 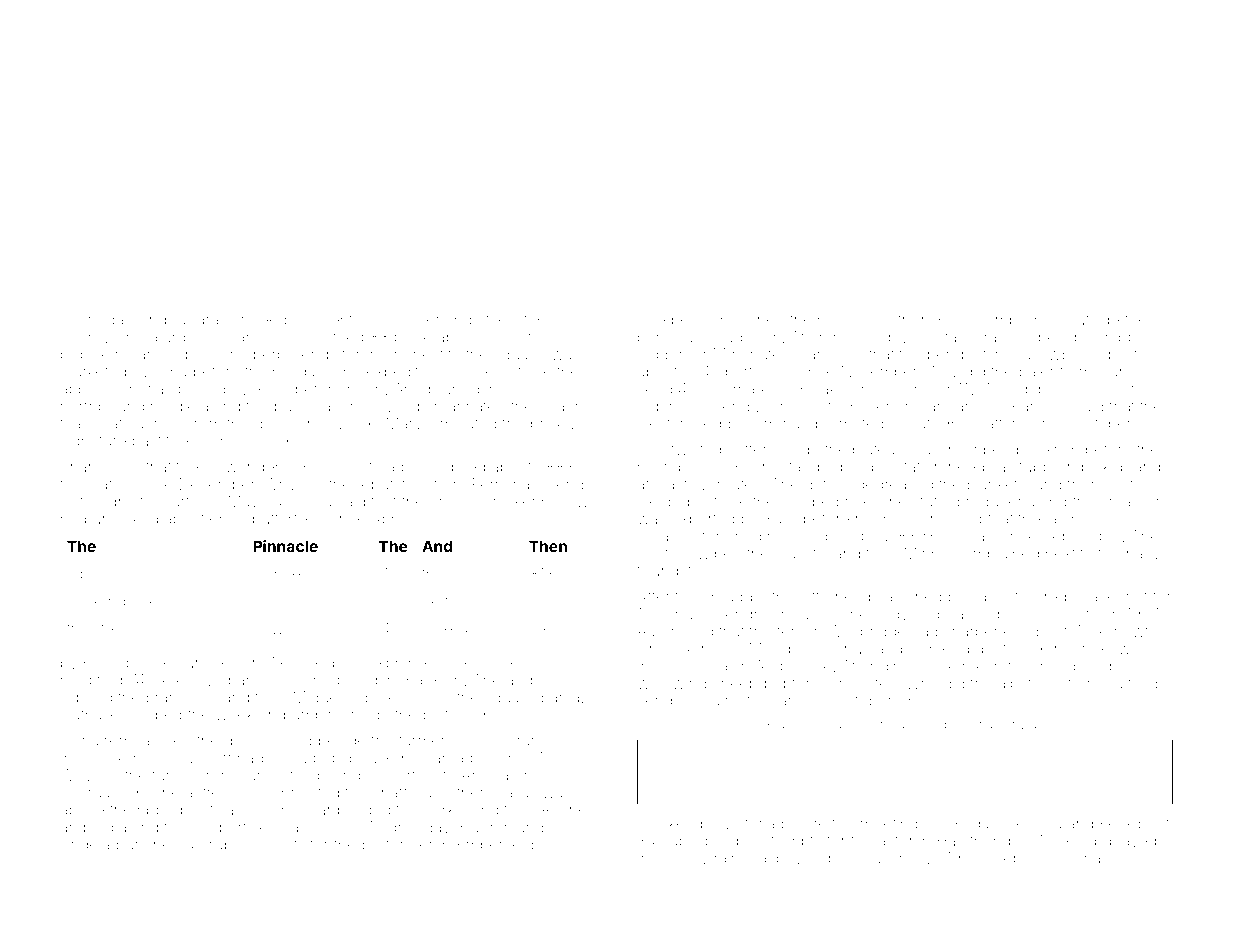 What do you see at coordinates (238, 846) in the screenshot?
I see `rubbery` at bounding box center [238, 846].
